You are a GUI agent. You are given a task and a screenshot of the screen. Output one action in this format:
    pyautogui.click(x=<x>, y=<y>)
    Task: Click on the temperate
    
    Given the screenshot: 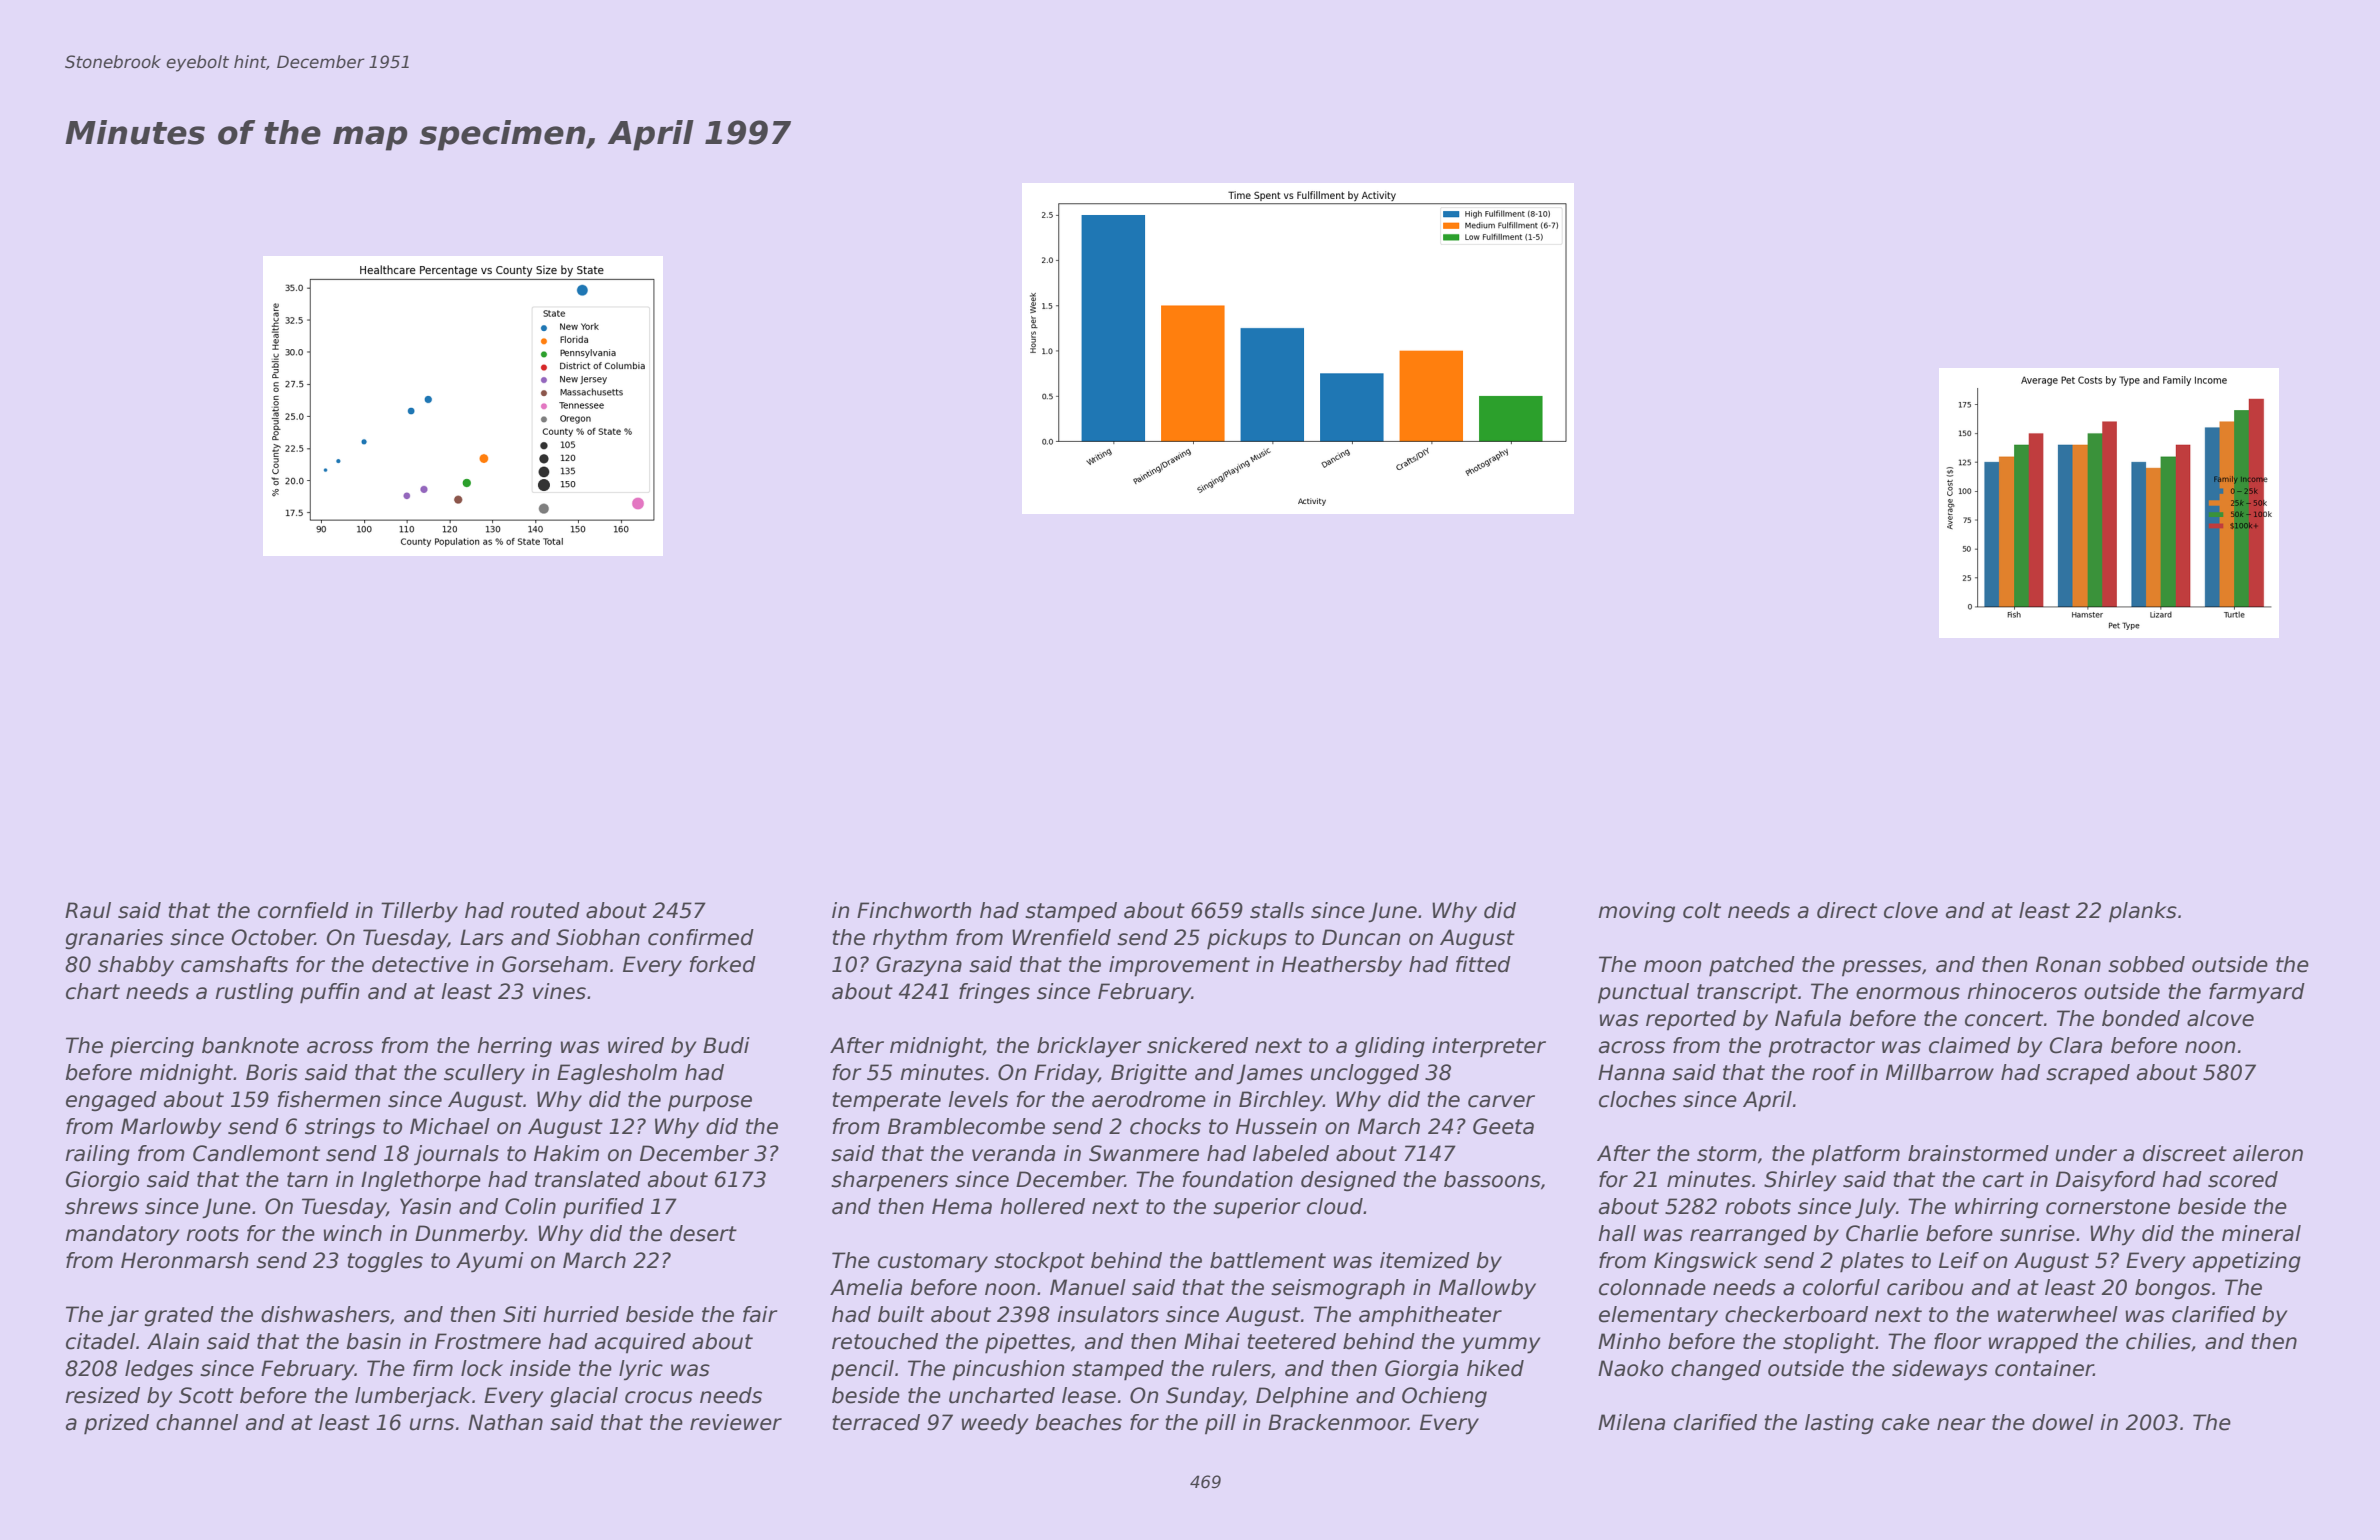 What is the action you would take?
    pyautogui.click(x=886, y=1102)
